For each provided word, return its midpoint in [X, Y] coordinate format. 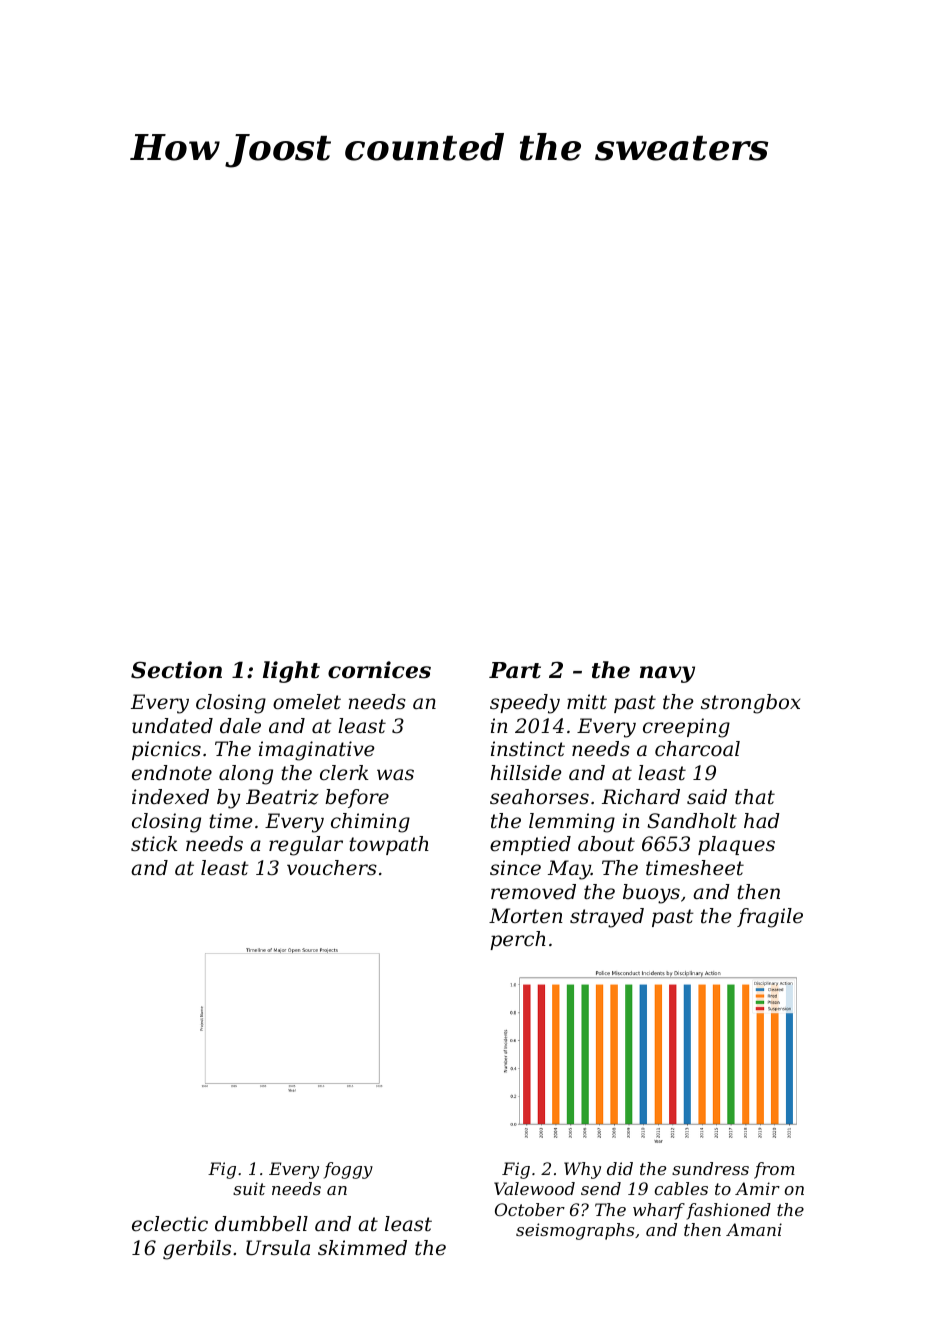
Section [176, 670]
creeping [686, 728]
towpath [389, 845]
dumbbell [261, 1224]
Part [515, 670]
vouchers [332, 868]
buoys [651, 894]
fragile [770, 918]
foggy [348, 1170]
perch [518, 940]
